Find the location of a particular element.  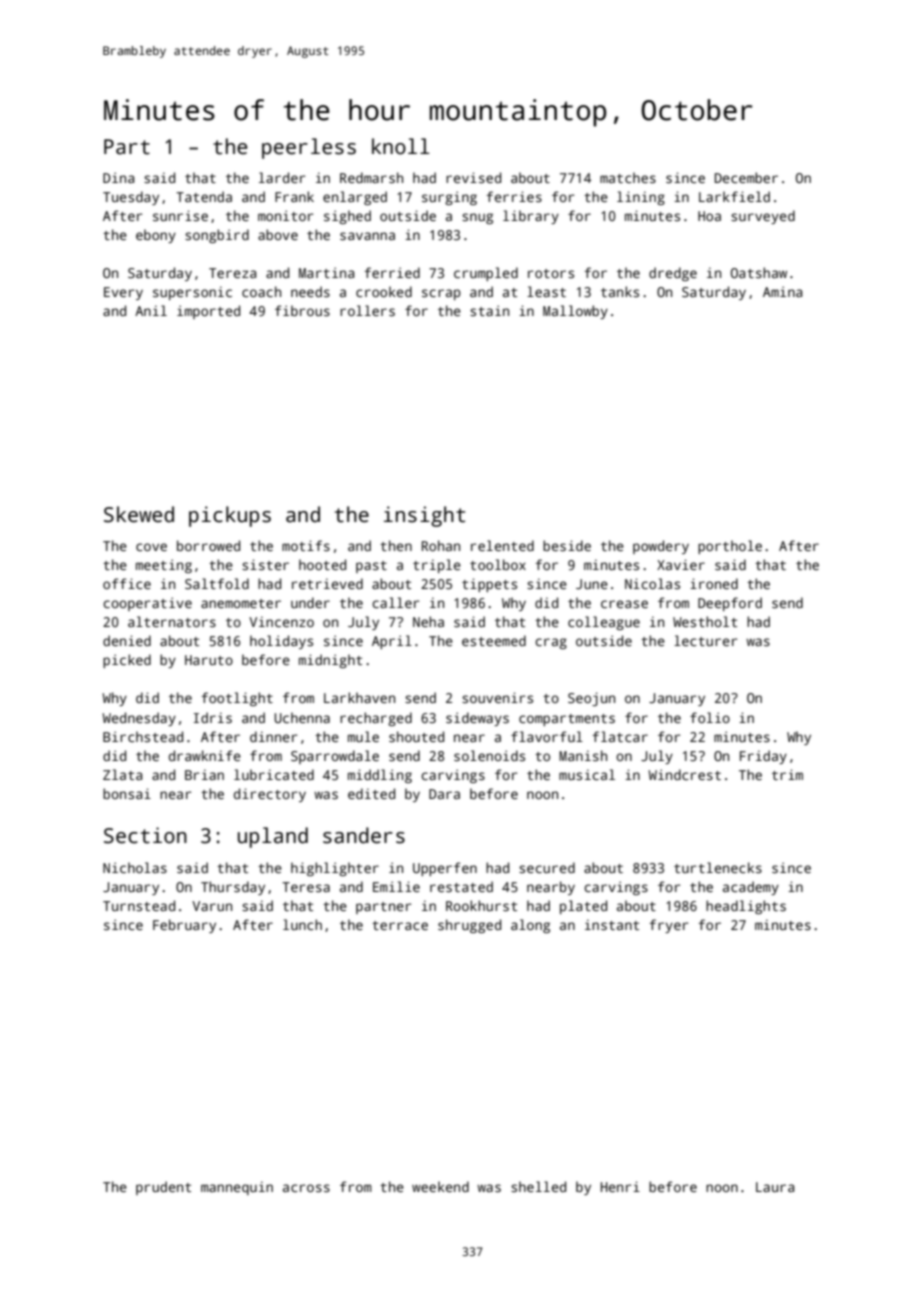

prudent is located at coordinates (163, 1188).
